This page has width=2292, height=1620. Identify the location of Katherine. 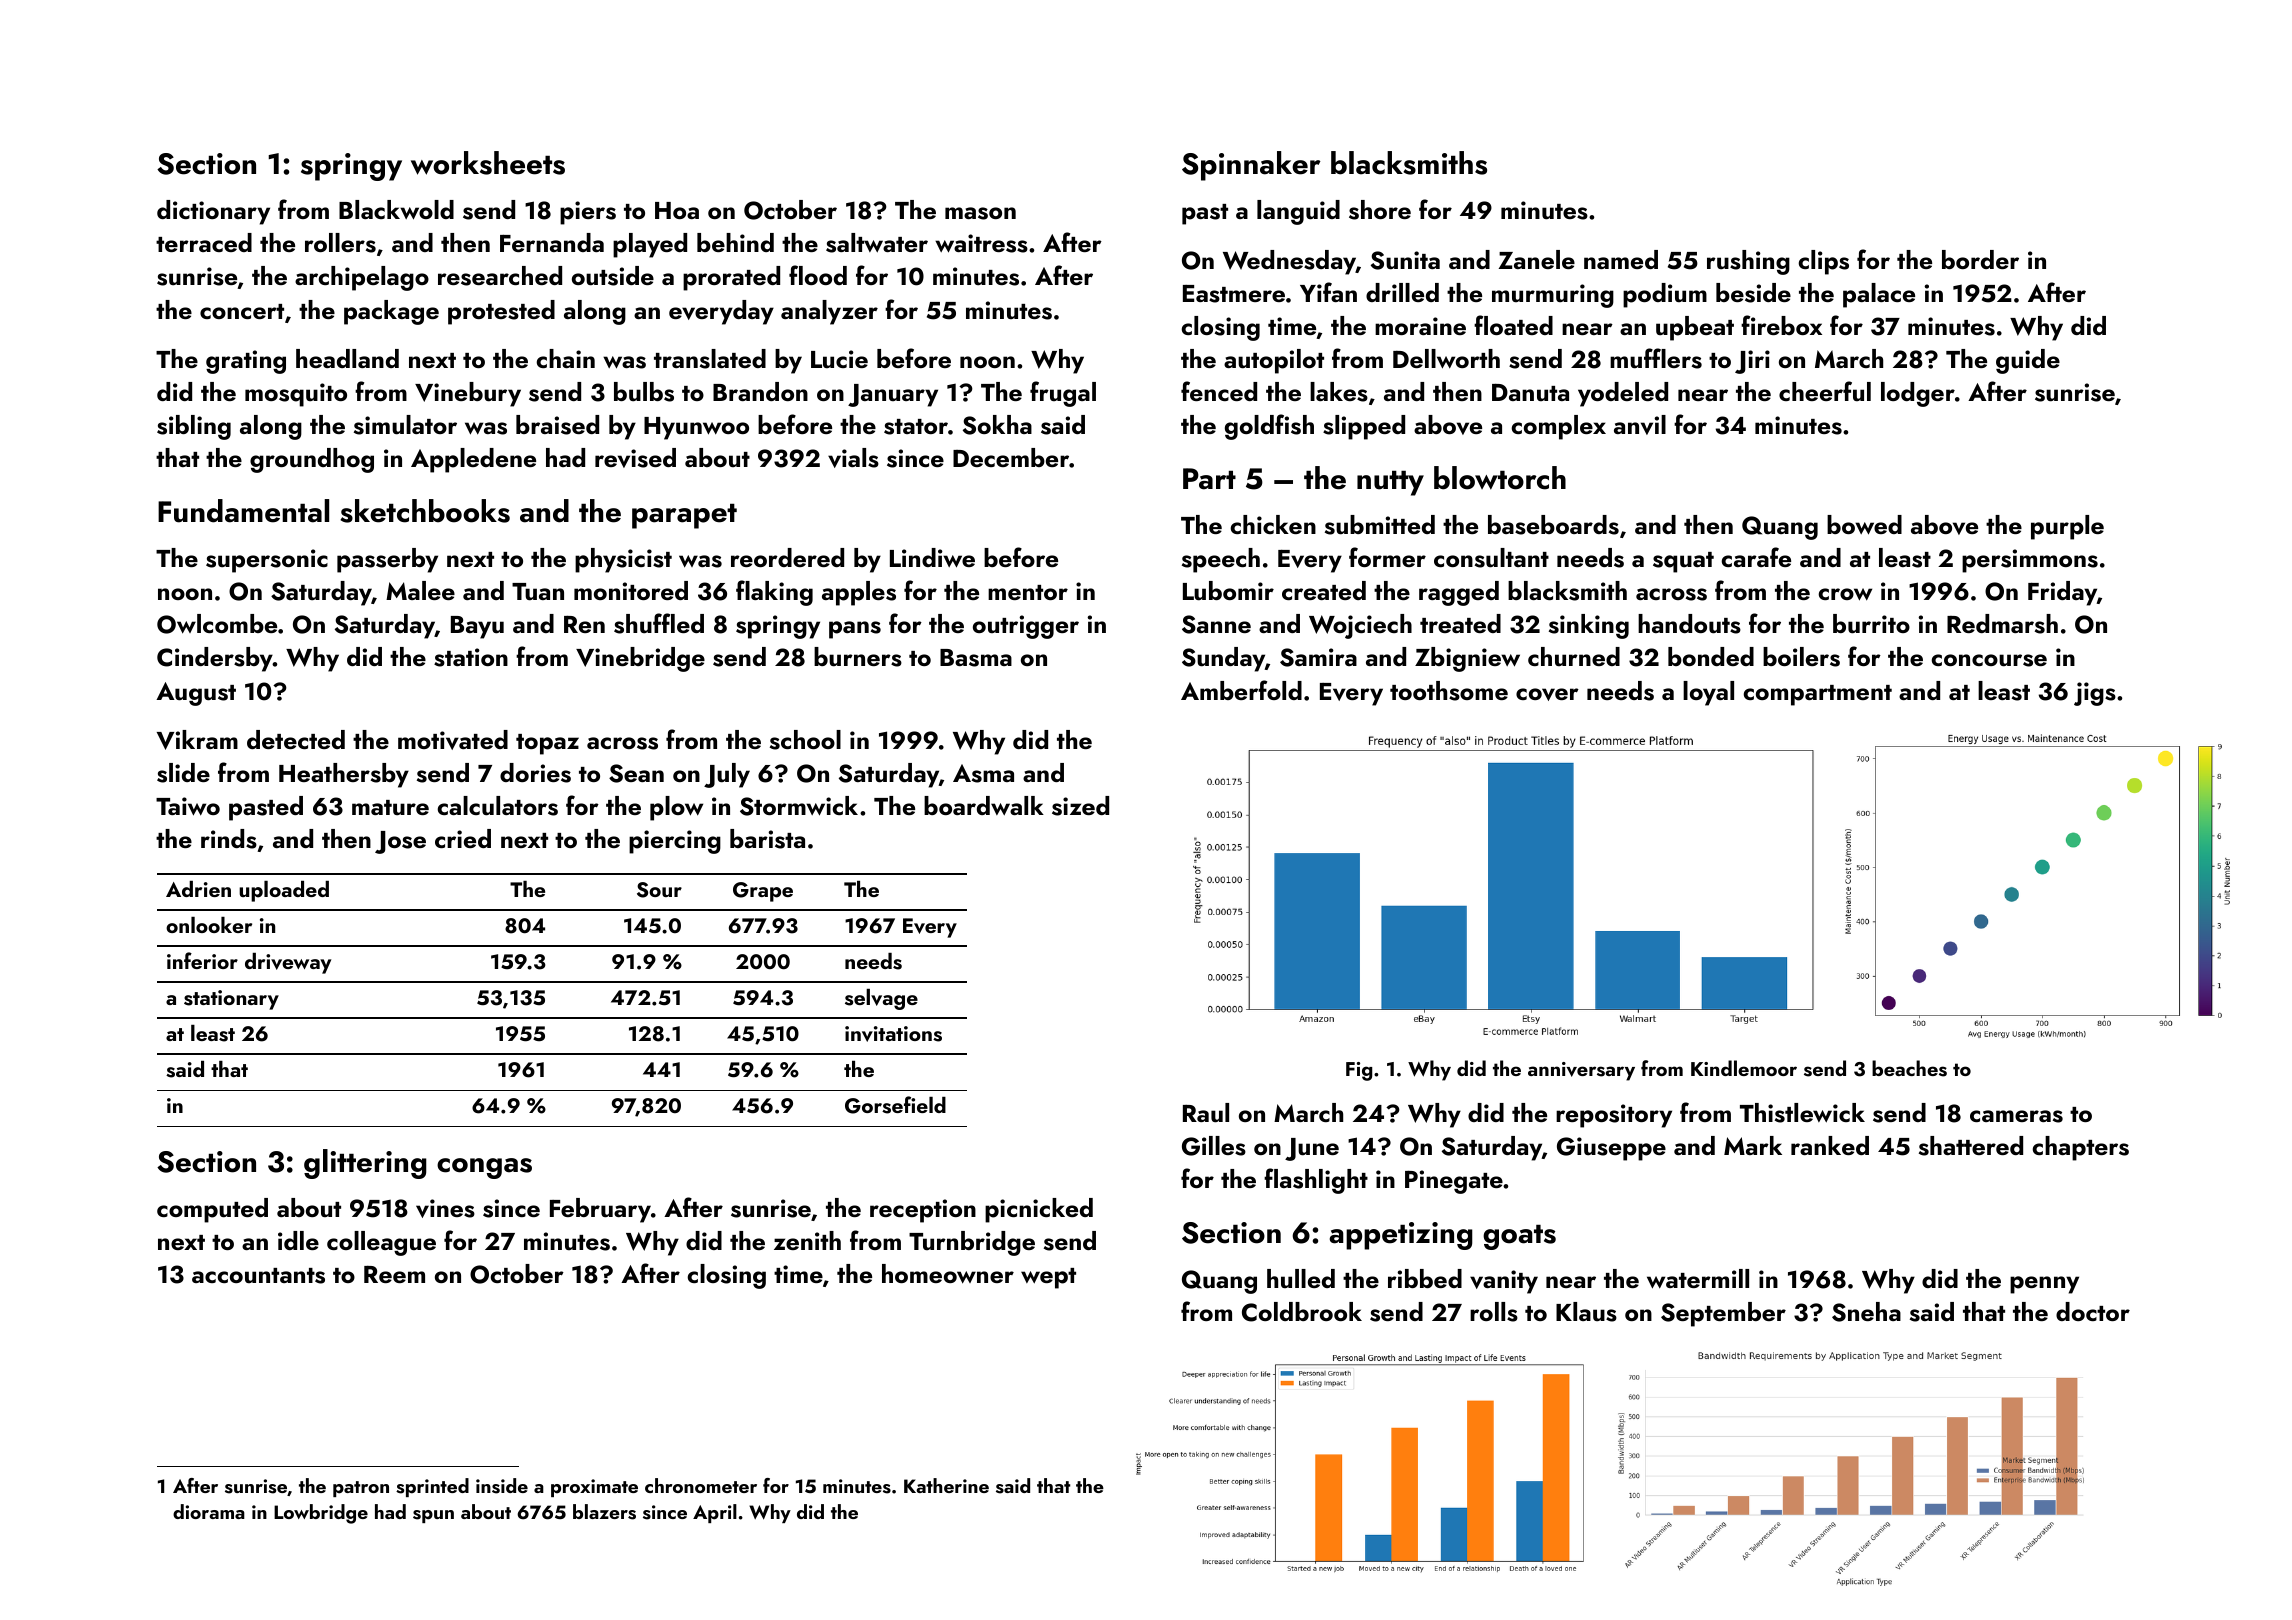
(946, 1485).
